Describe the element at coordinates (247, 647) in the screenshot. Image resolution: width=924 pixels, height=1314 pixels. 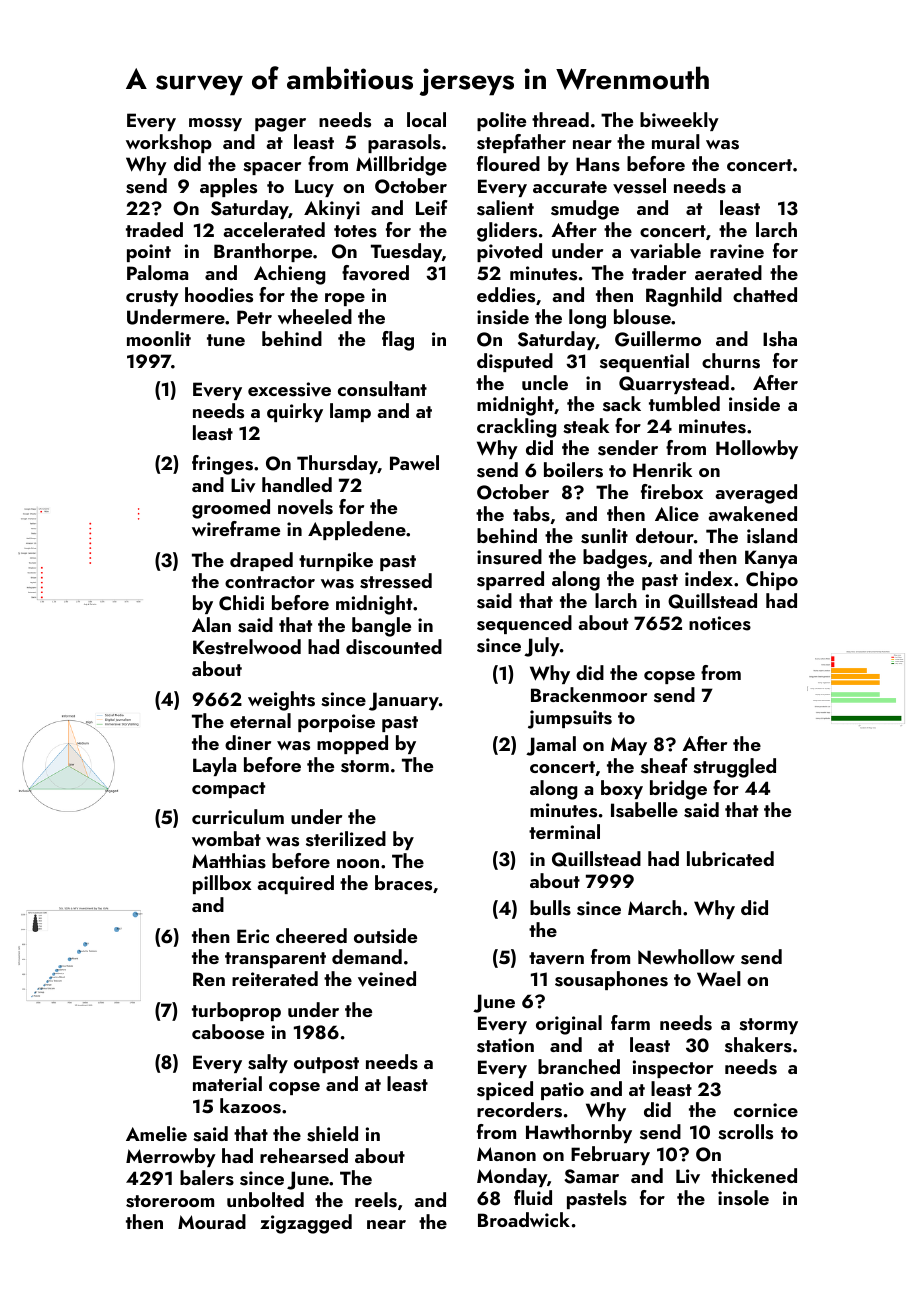
I see `Kestrelwood` at that location.
